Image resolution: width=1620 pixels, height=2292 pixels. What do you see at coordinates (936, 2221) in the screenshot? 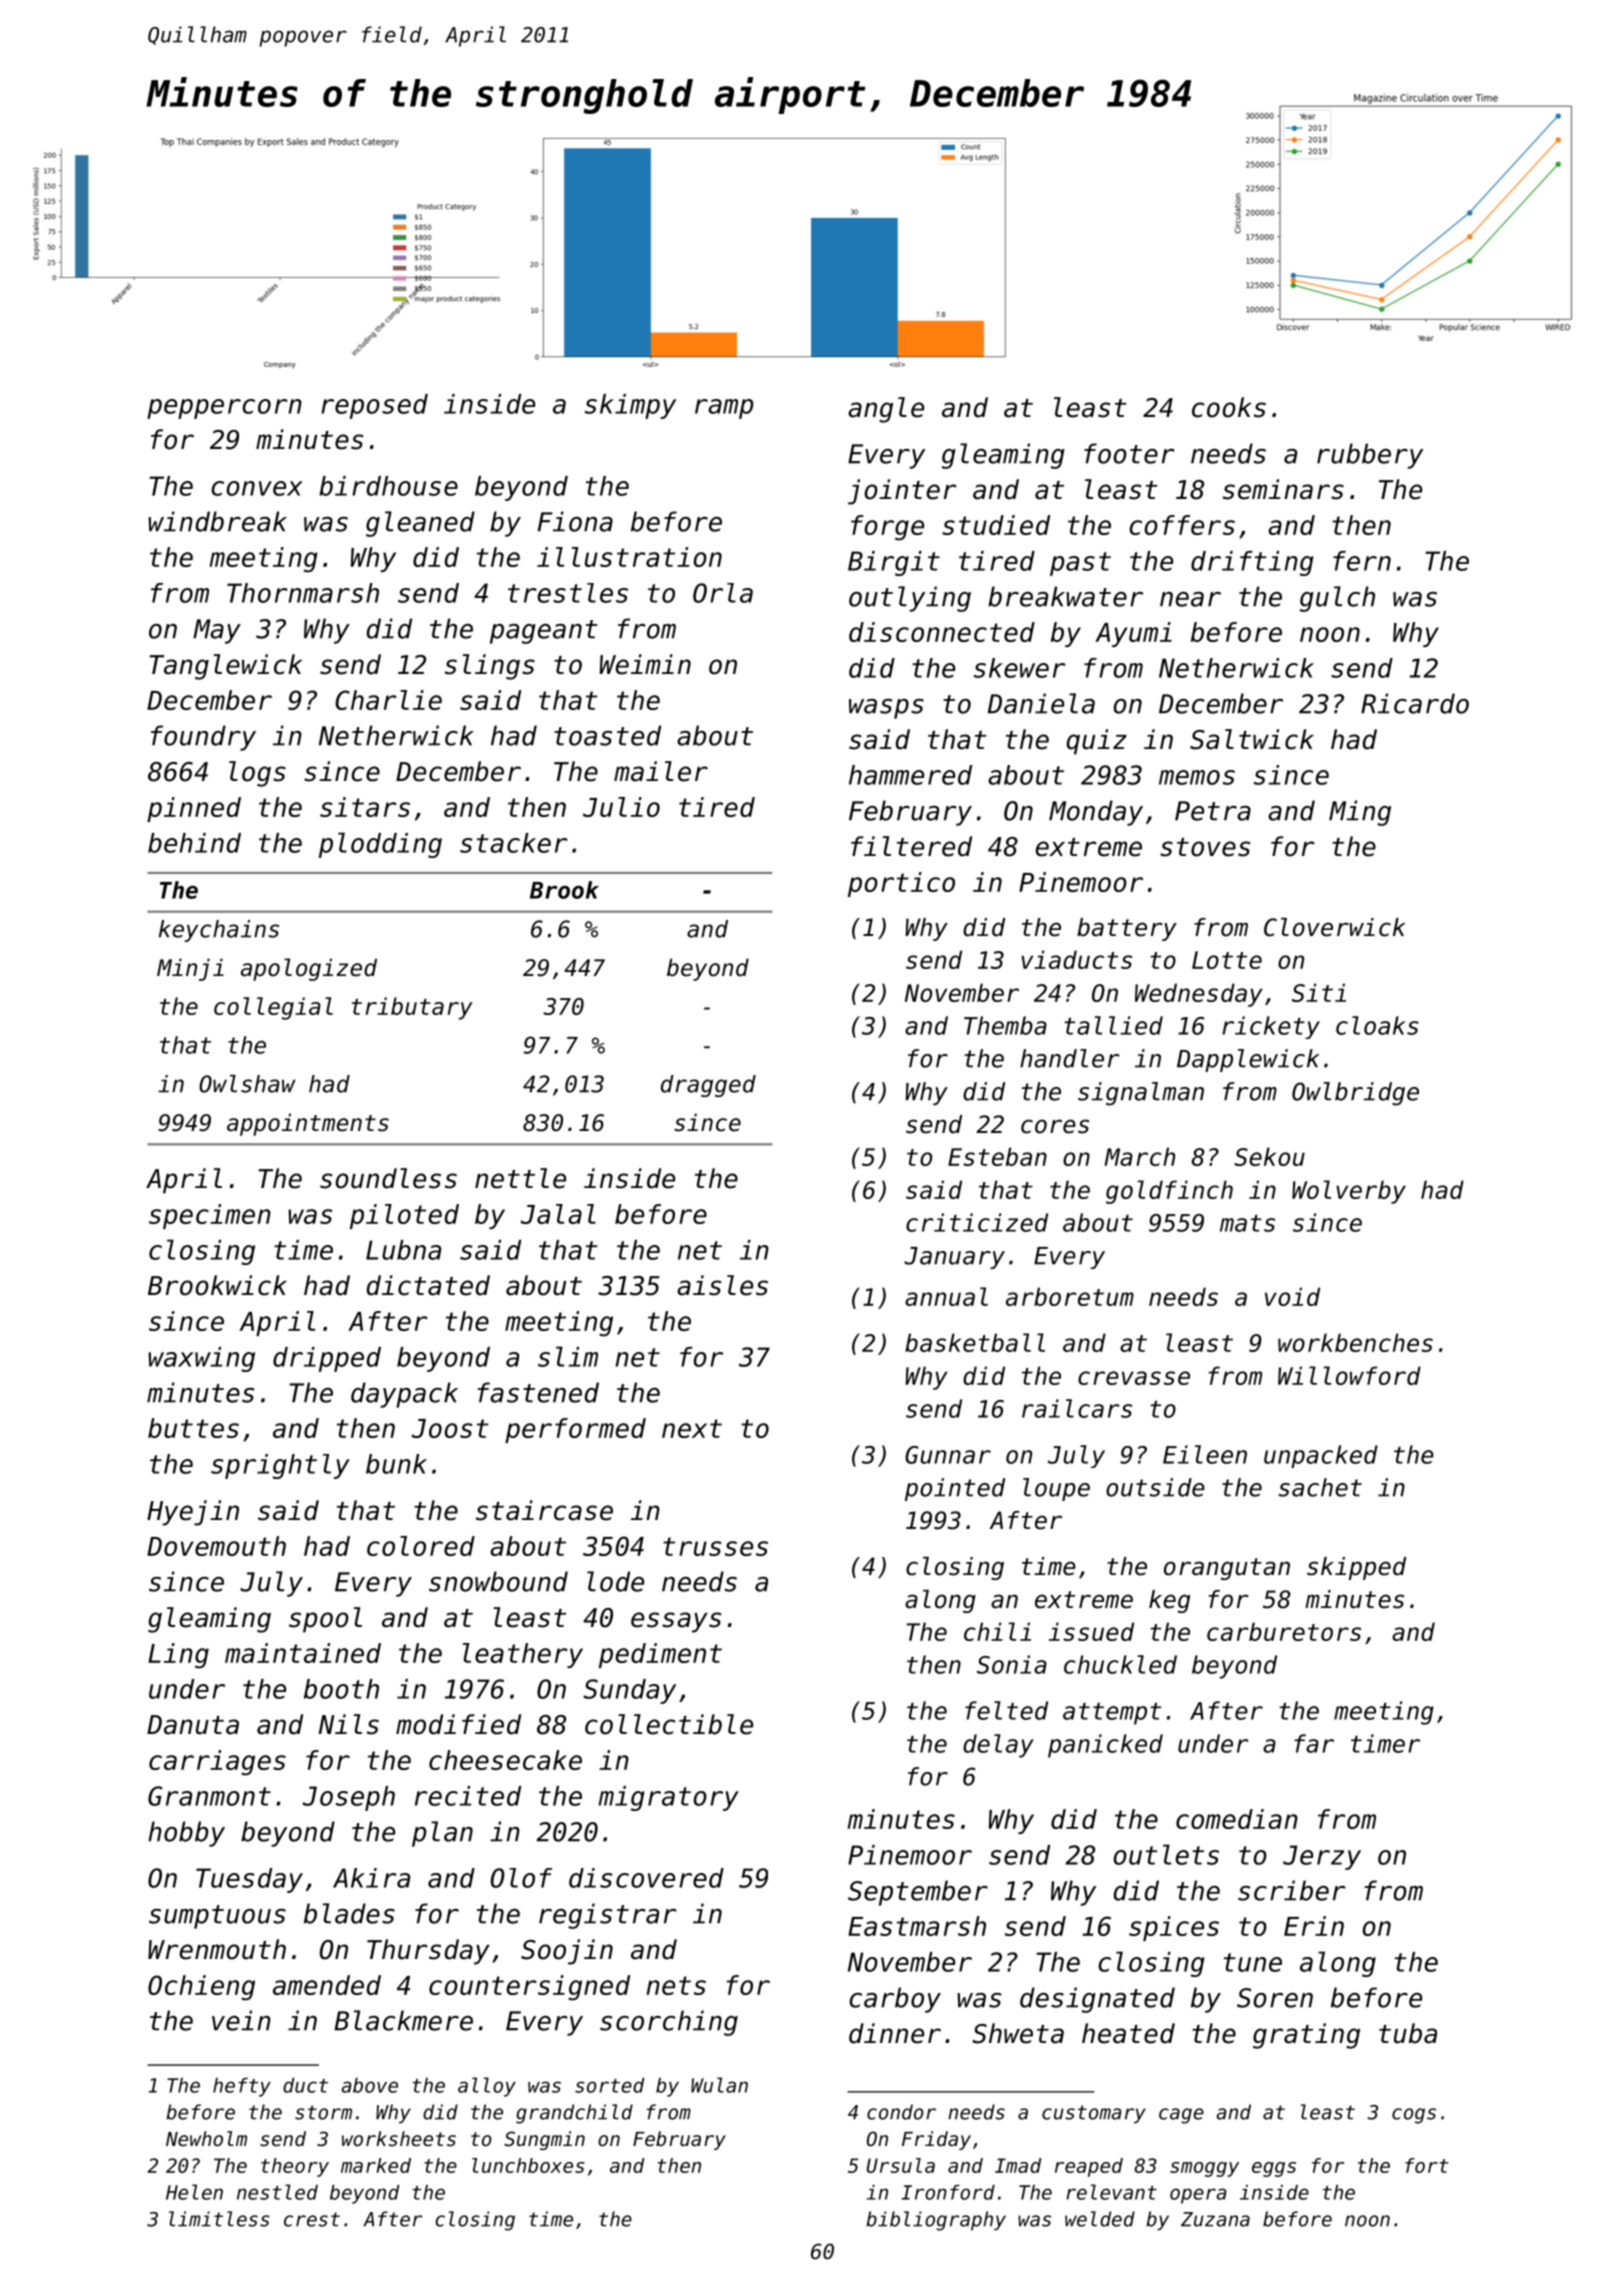
I see `bibliography` at bounding box center [936, 2221].
